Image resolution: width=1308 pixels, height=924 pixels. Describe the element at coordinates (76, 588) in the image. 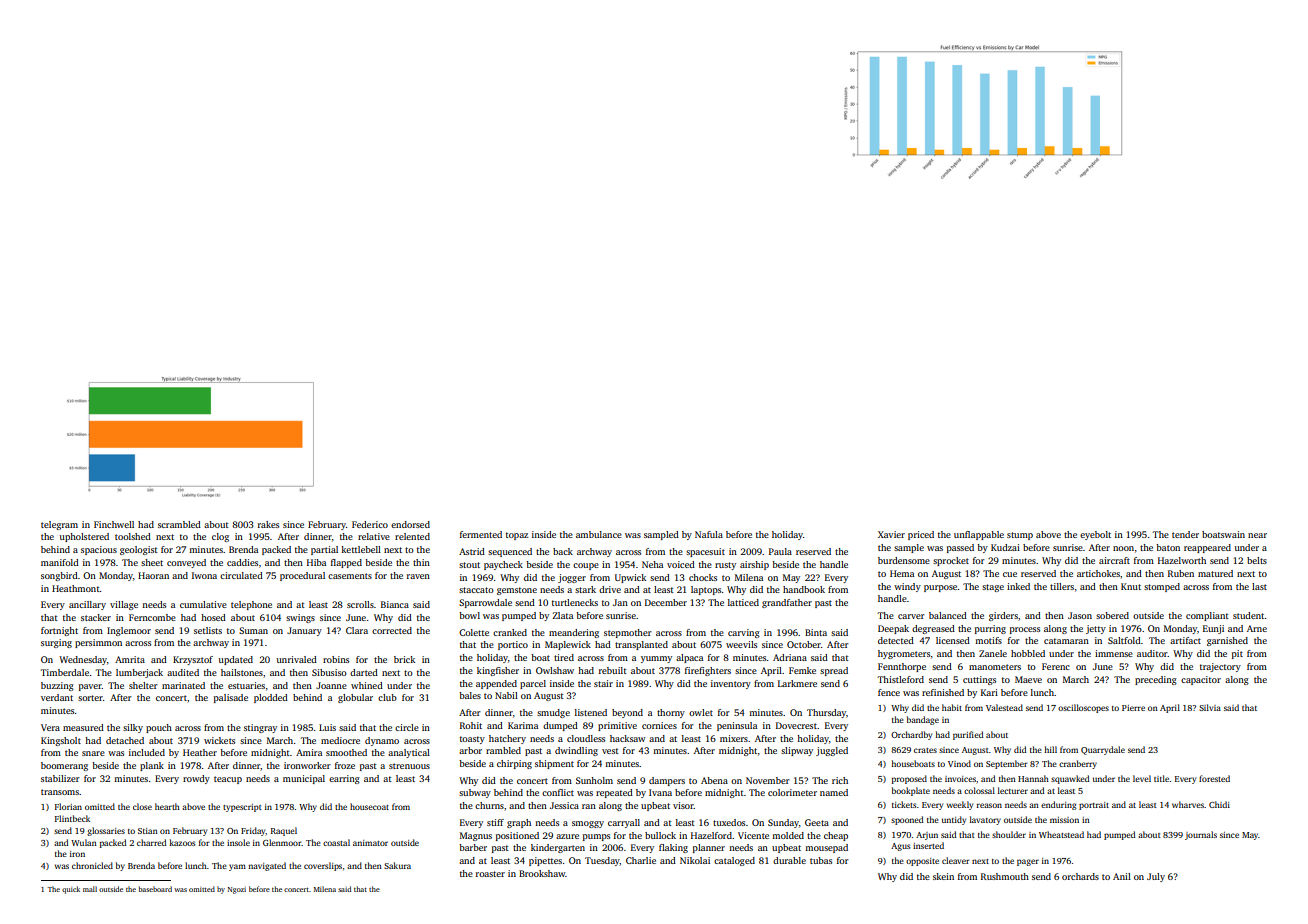

I see `Heathmont` at that location.
